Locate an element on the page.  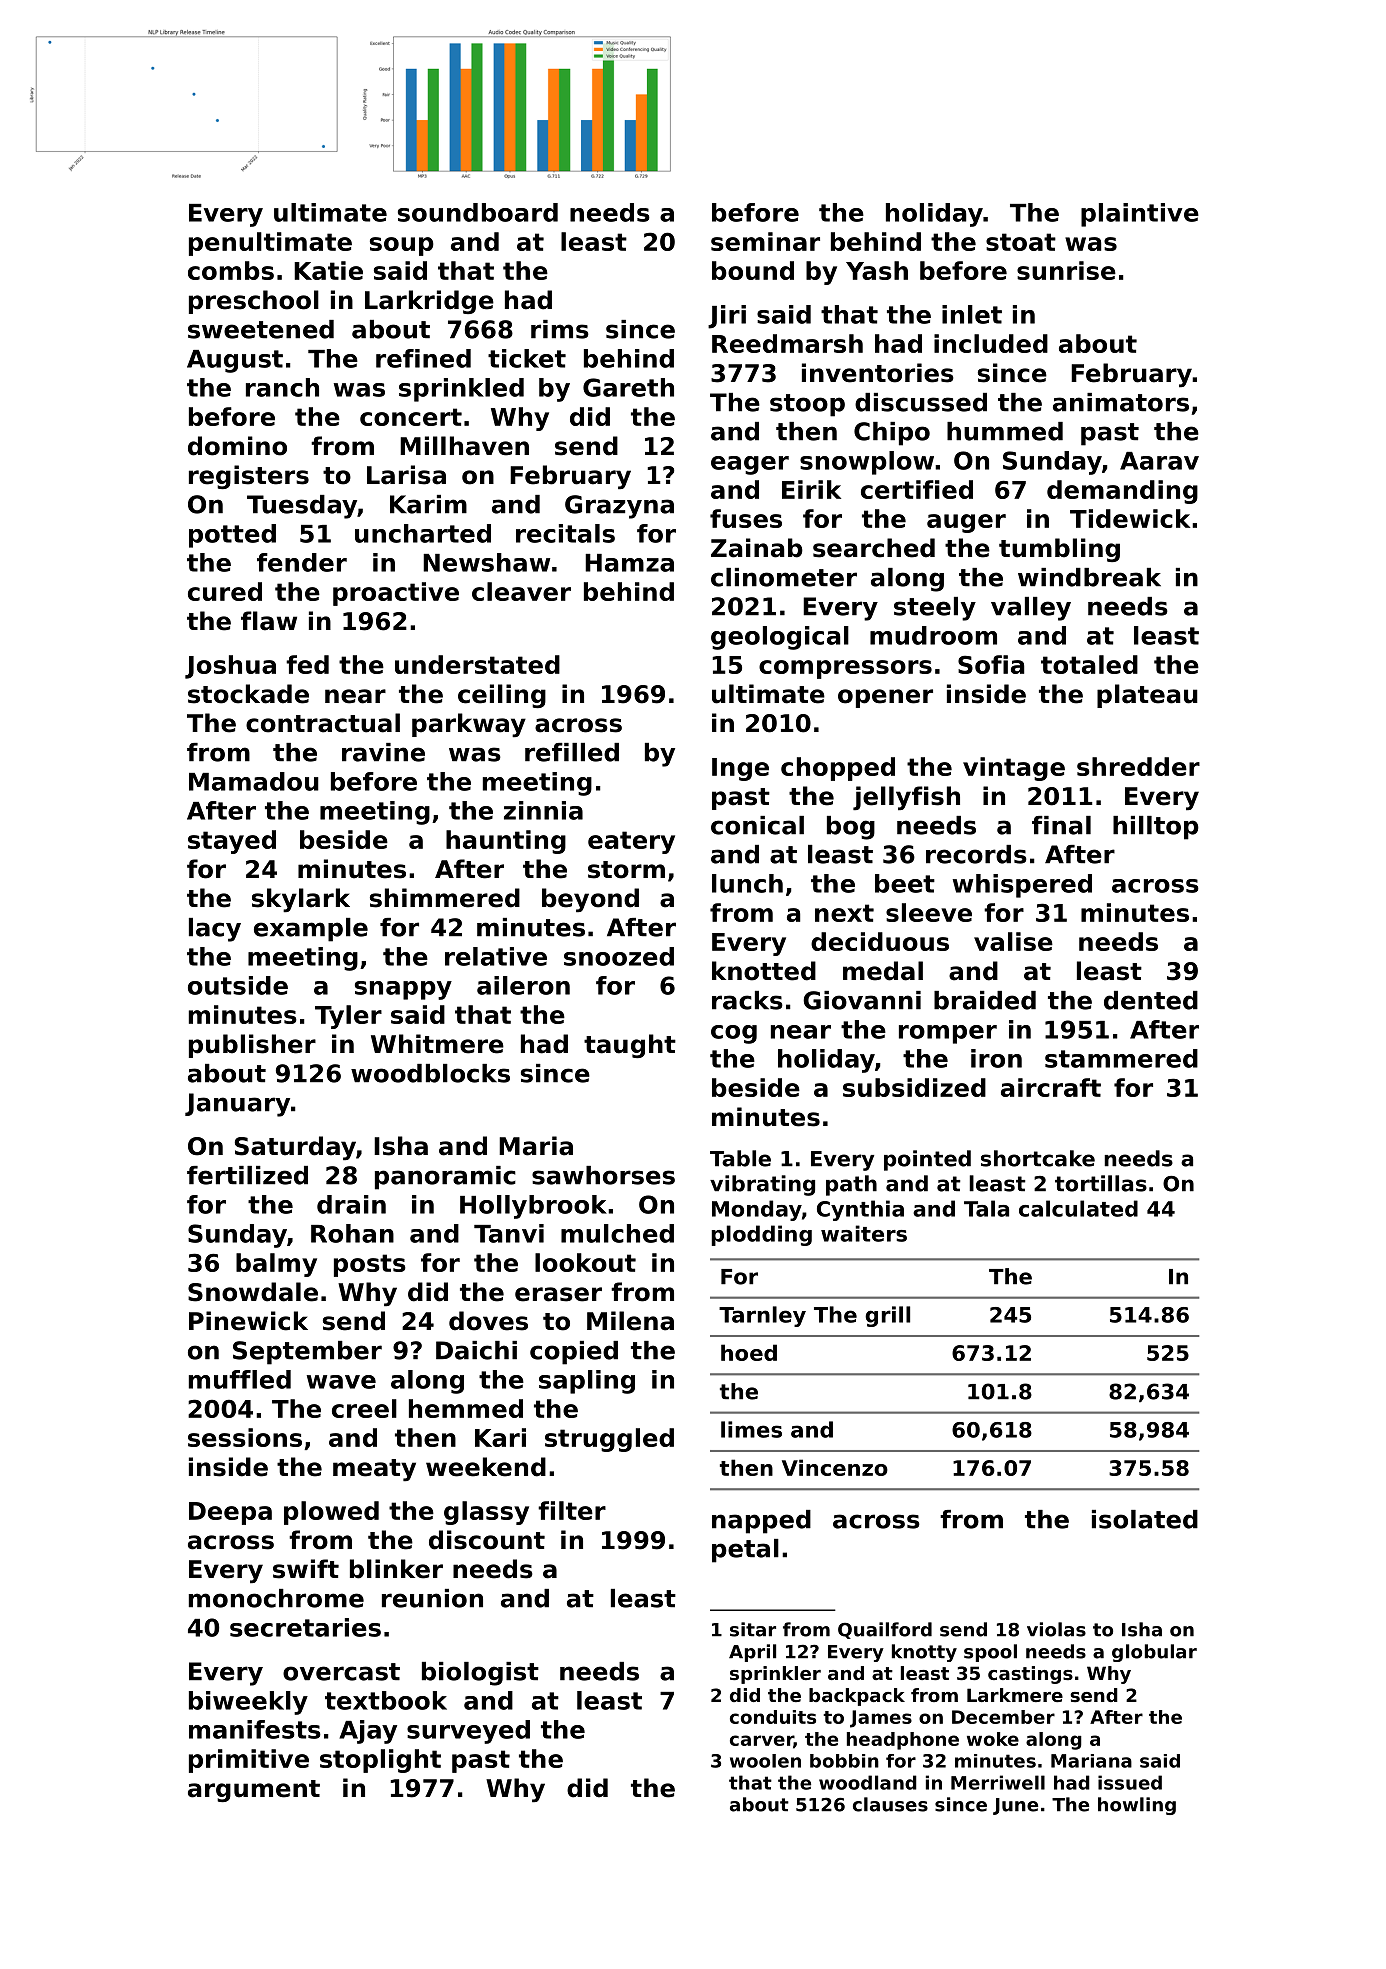
headphone is located at coordinates (903, 1741).
